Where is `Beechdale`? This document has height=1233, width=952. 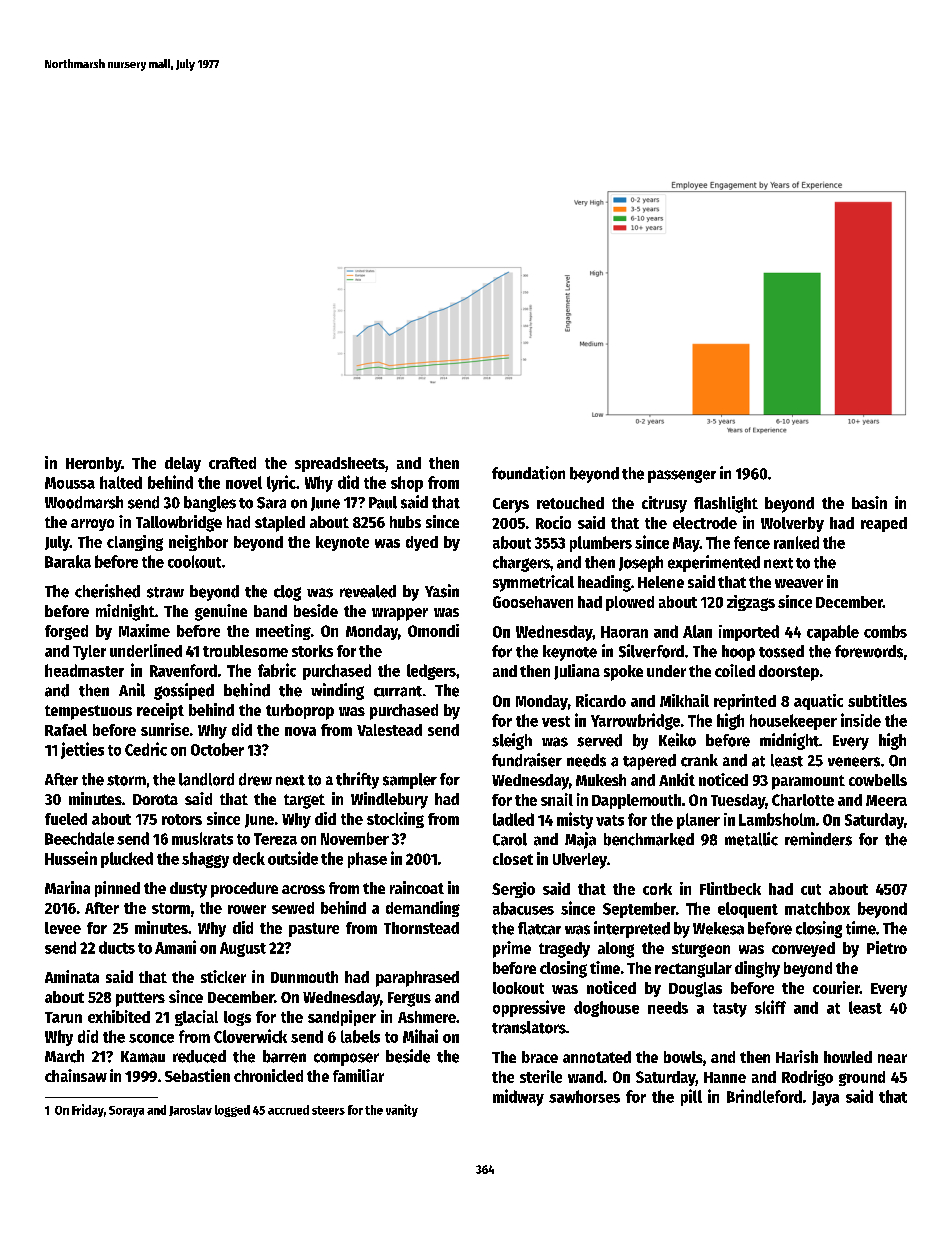 Beechdale is located at coordinates (79, 838).
